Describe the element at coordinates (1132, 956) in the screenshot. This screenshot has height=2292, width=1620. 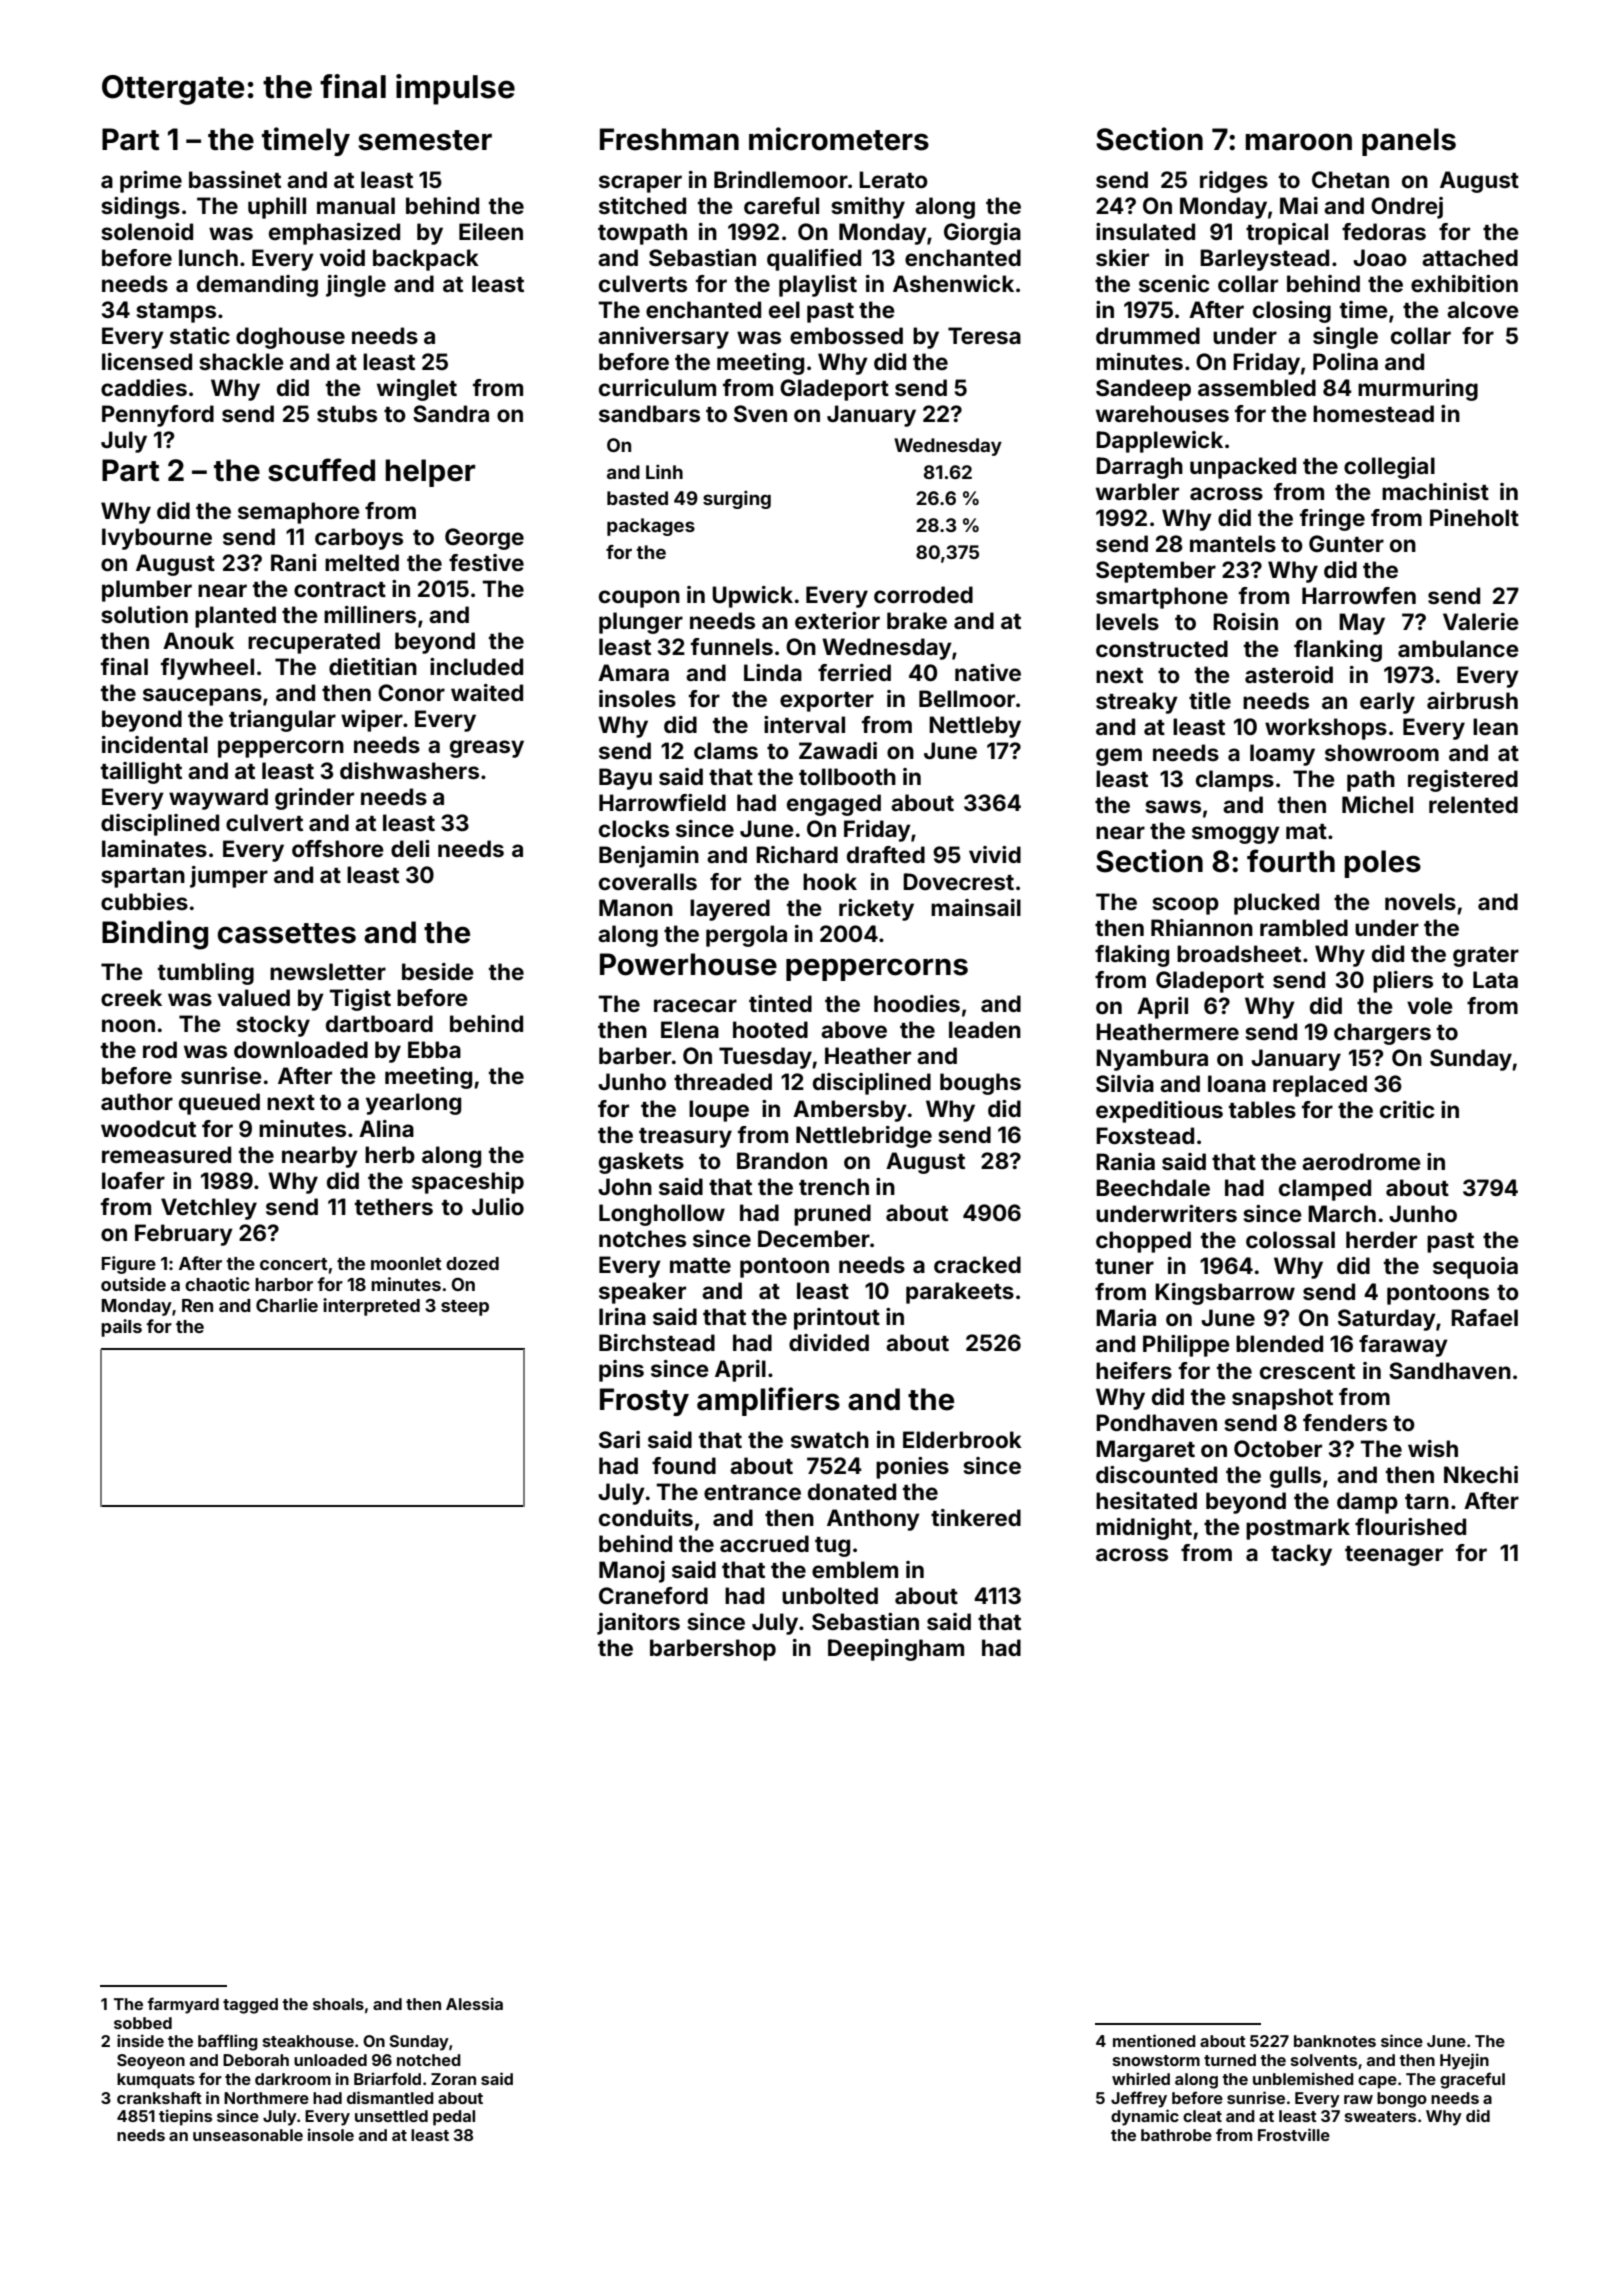
I see `flaking` at that location.
